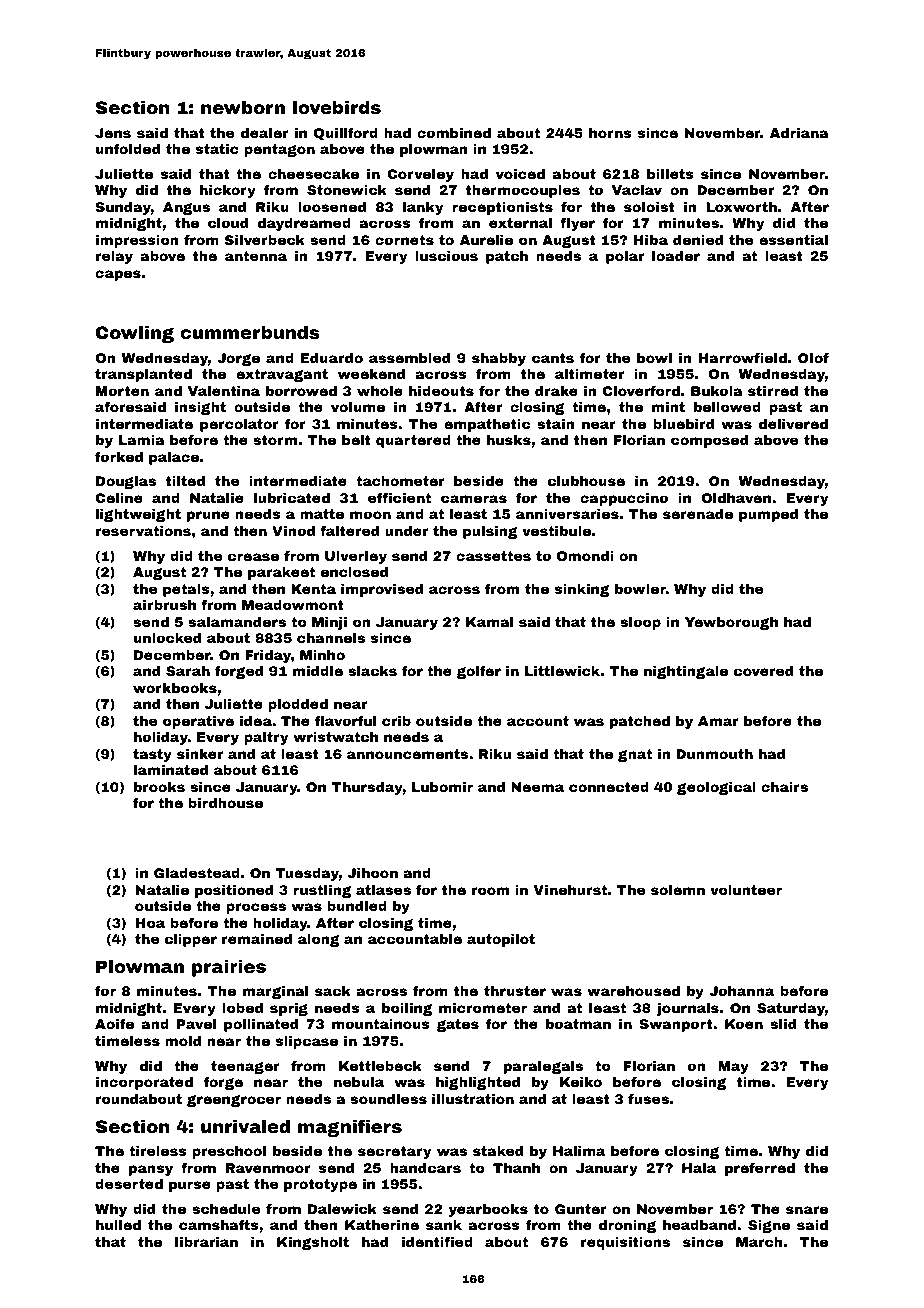  I want to click on combined, so click(454, 133).
